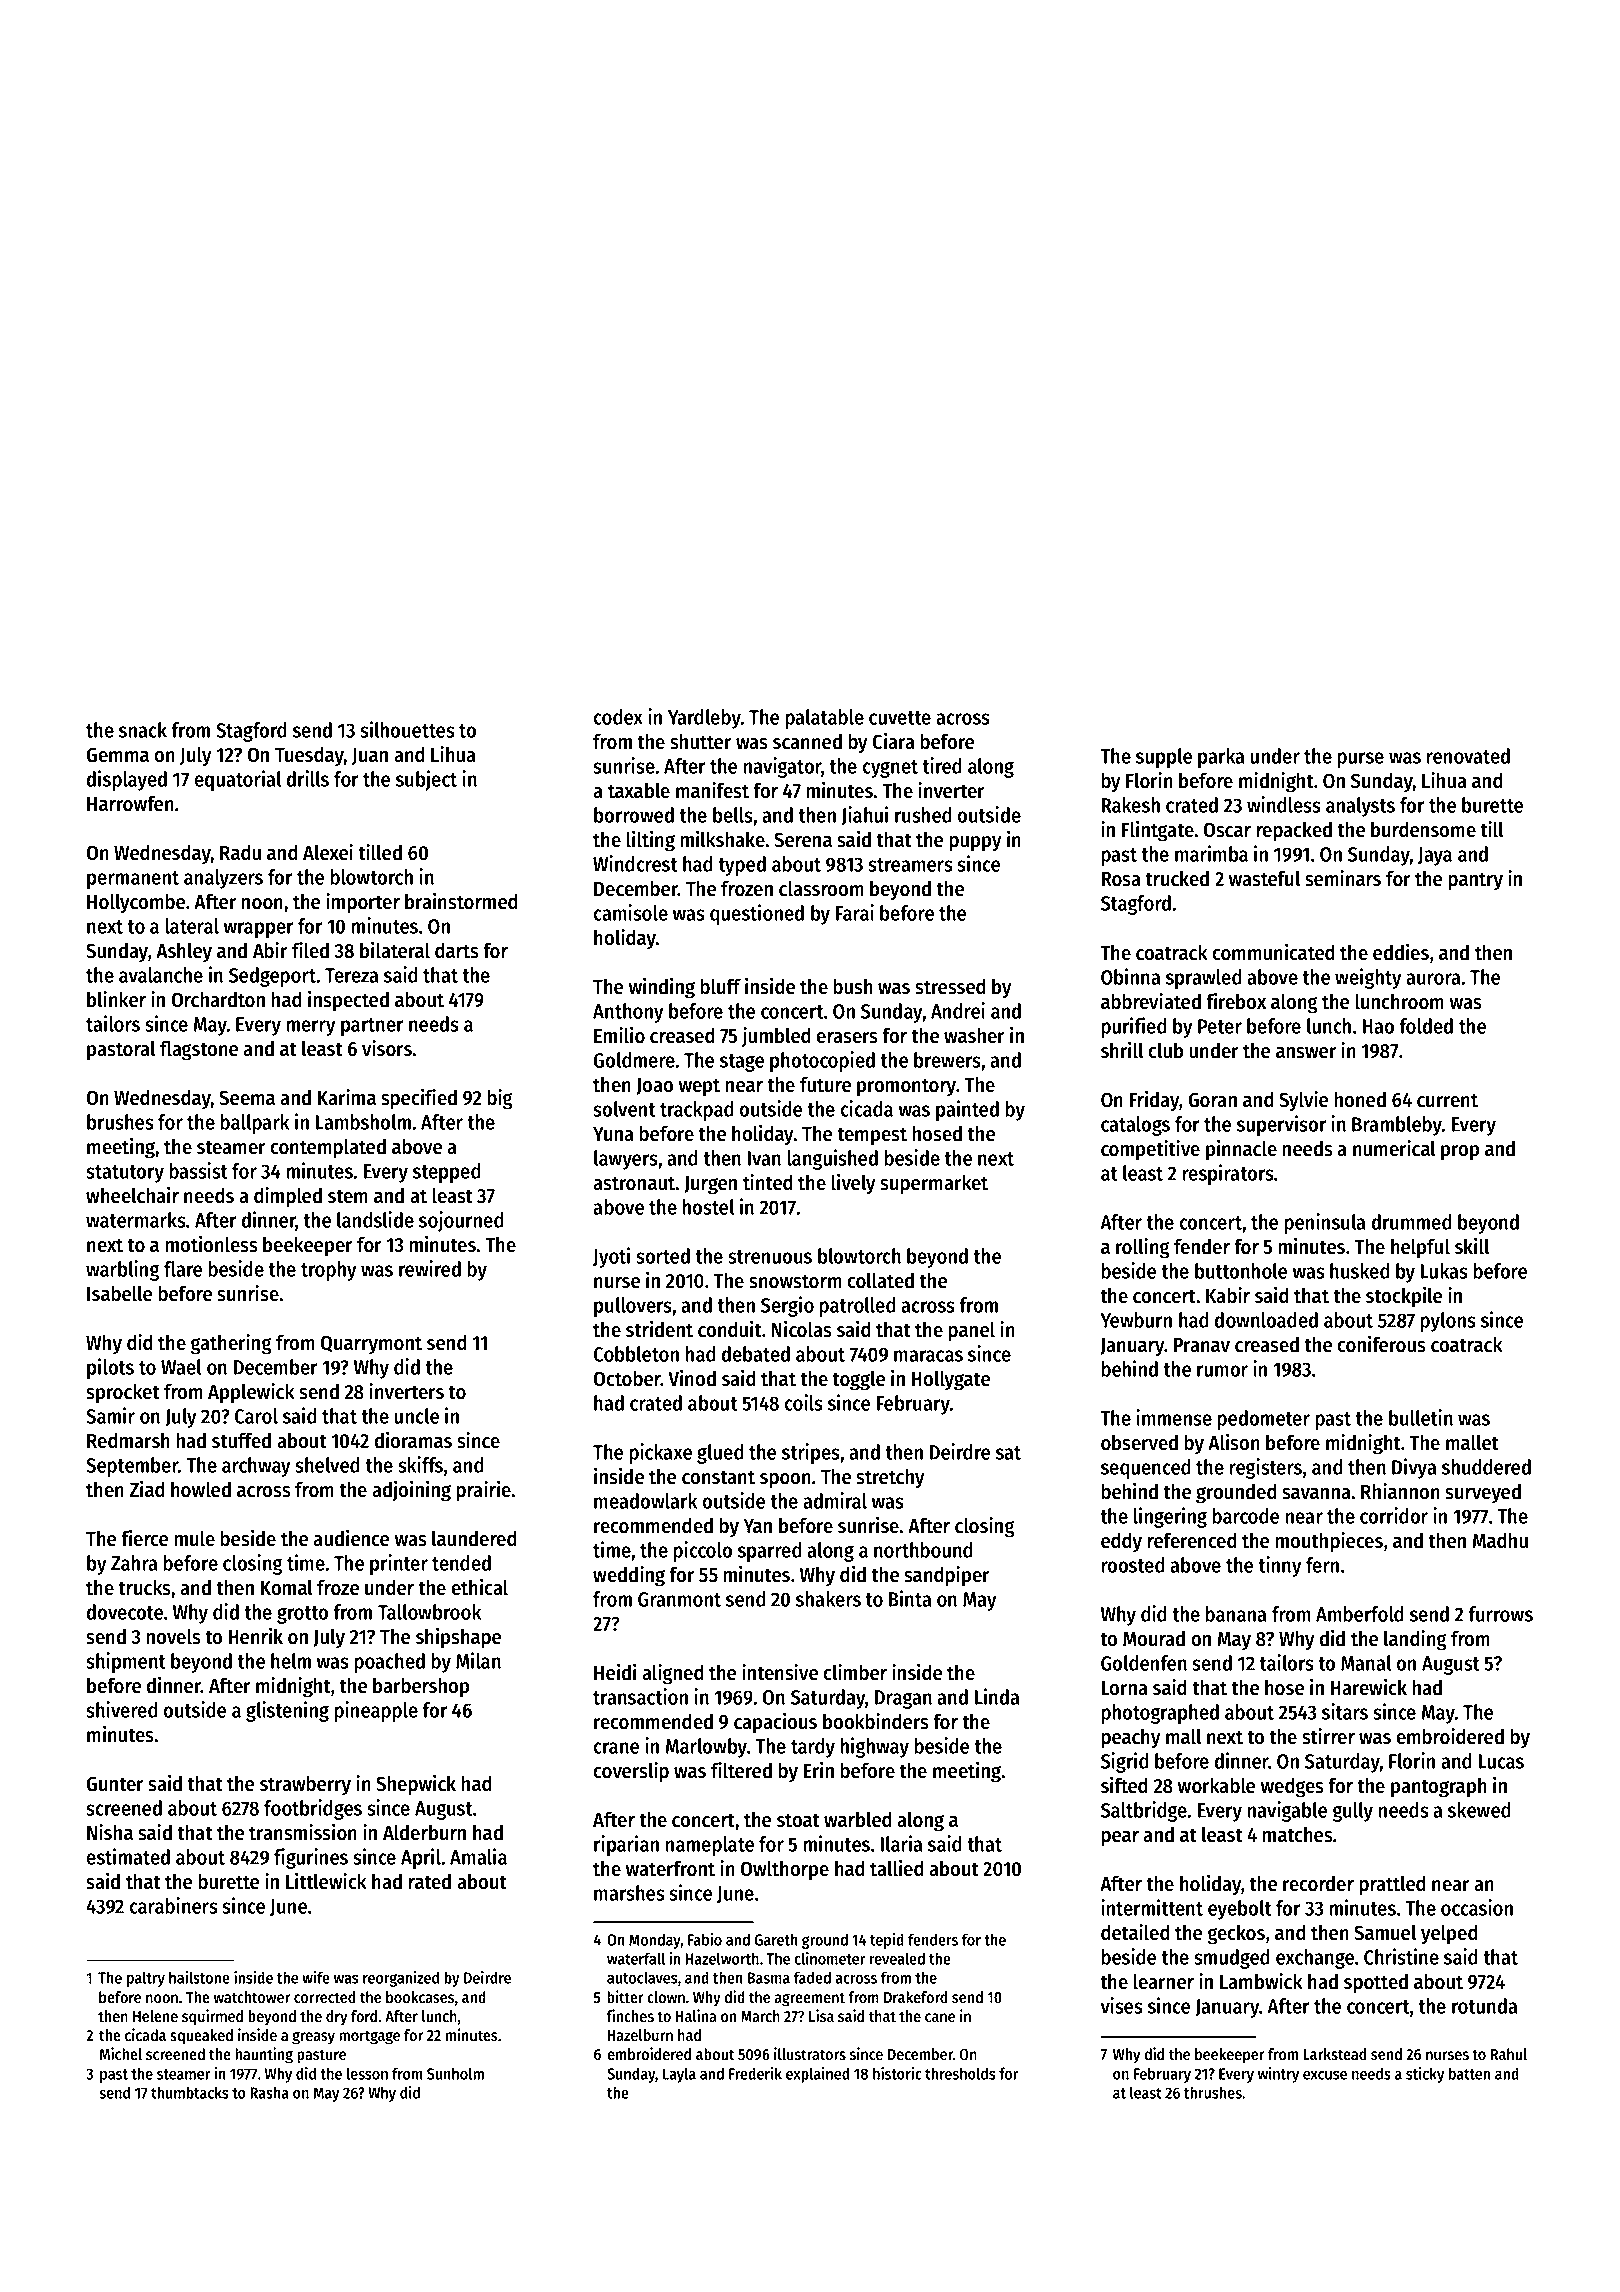  What do you see at coordinates (328, 1148) in the screenshot?
I see `contemplated` at bounding box center [328, 1148].
